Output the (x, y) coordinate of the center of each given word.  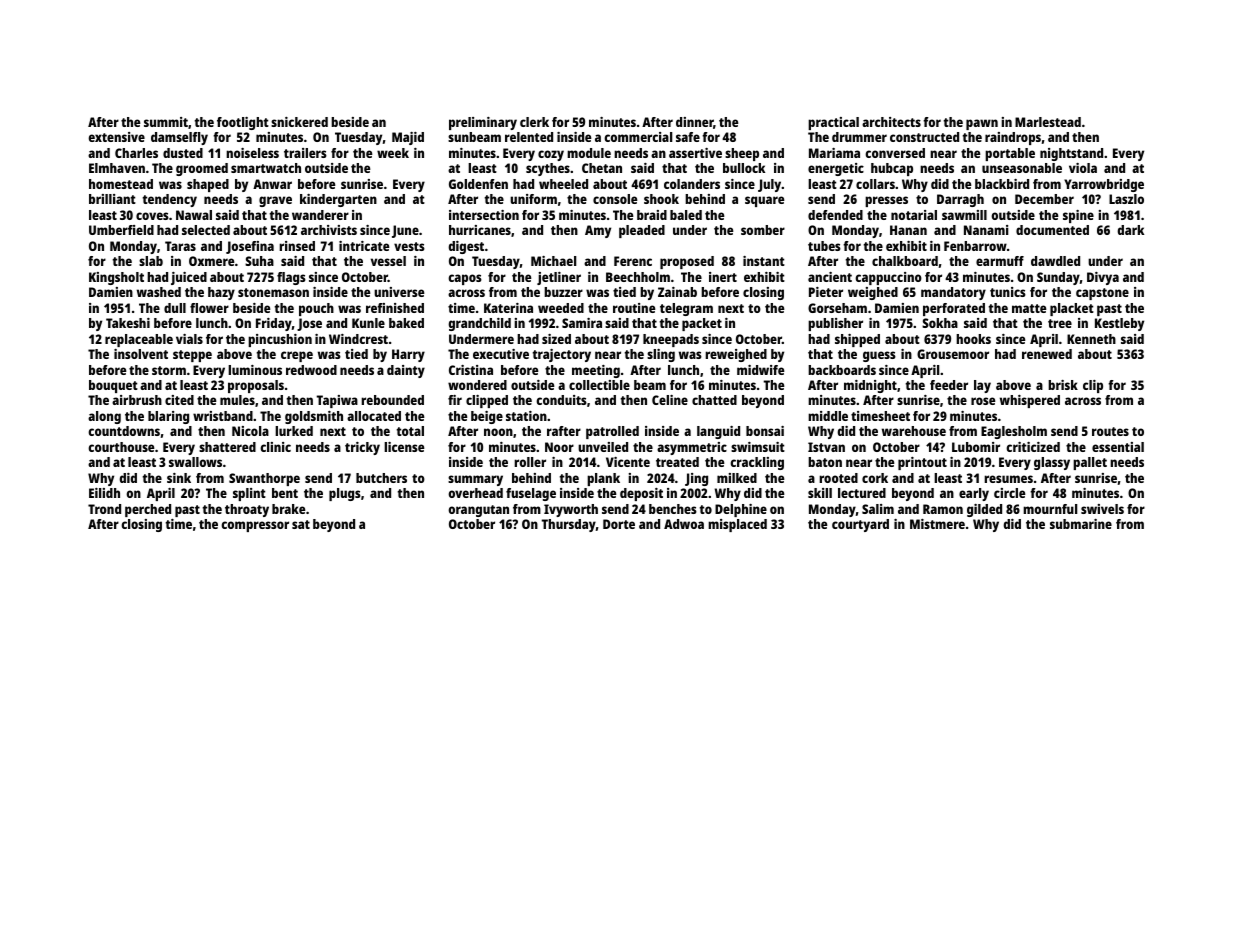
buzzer (563, 292)
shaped (208, 185)
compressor (255, 526)
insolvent (141, 354)
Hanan (908, 230)
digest (466, 247)
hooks (973, 339)
